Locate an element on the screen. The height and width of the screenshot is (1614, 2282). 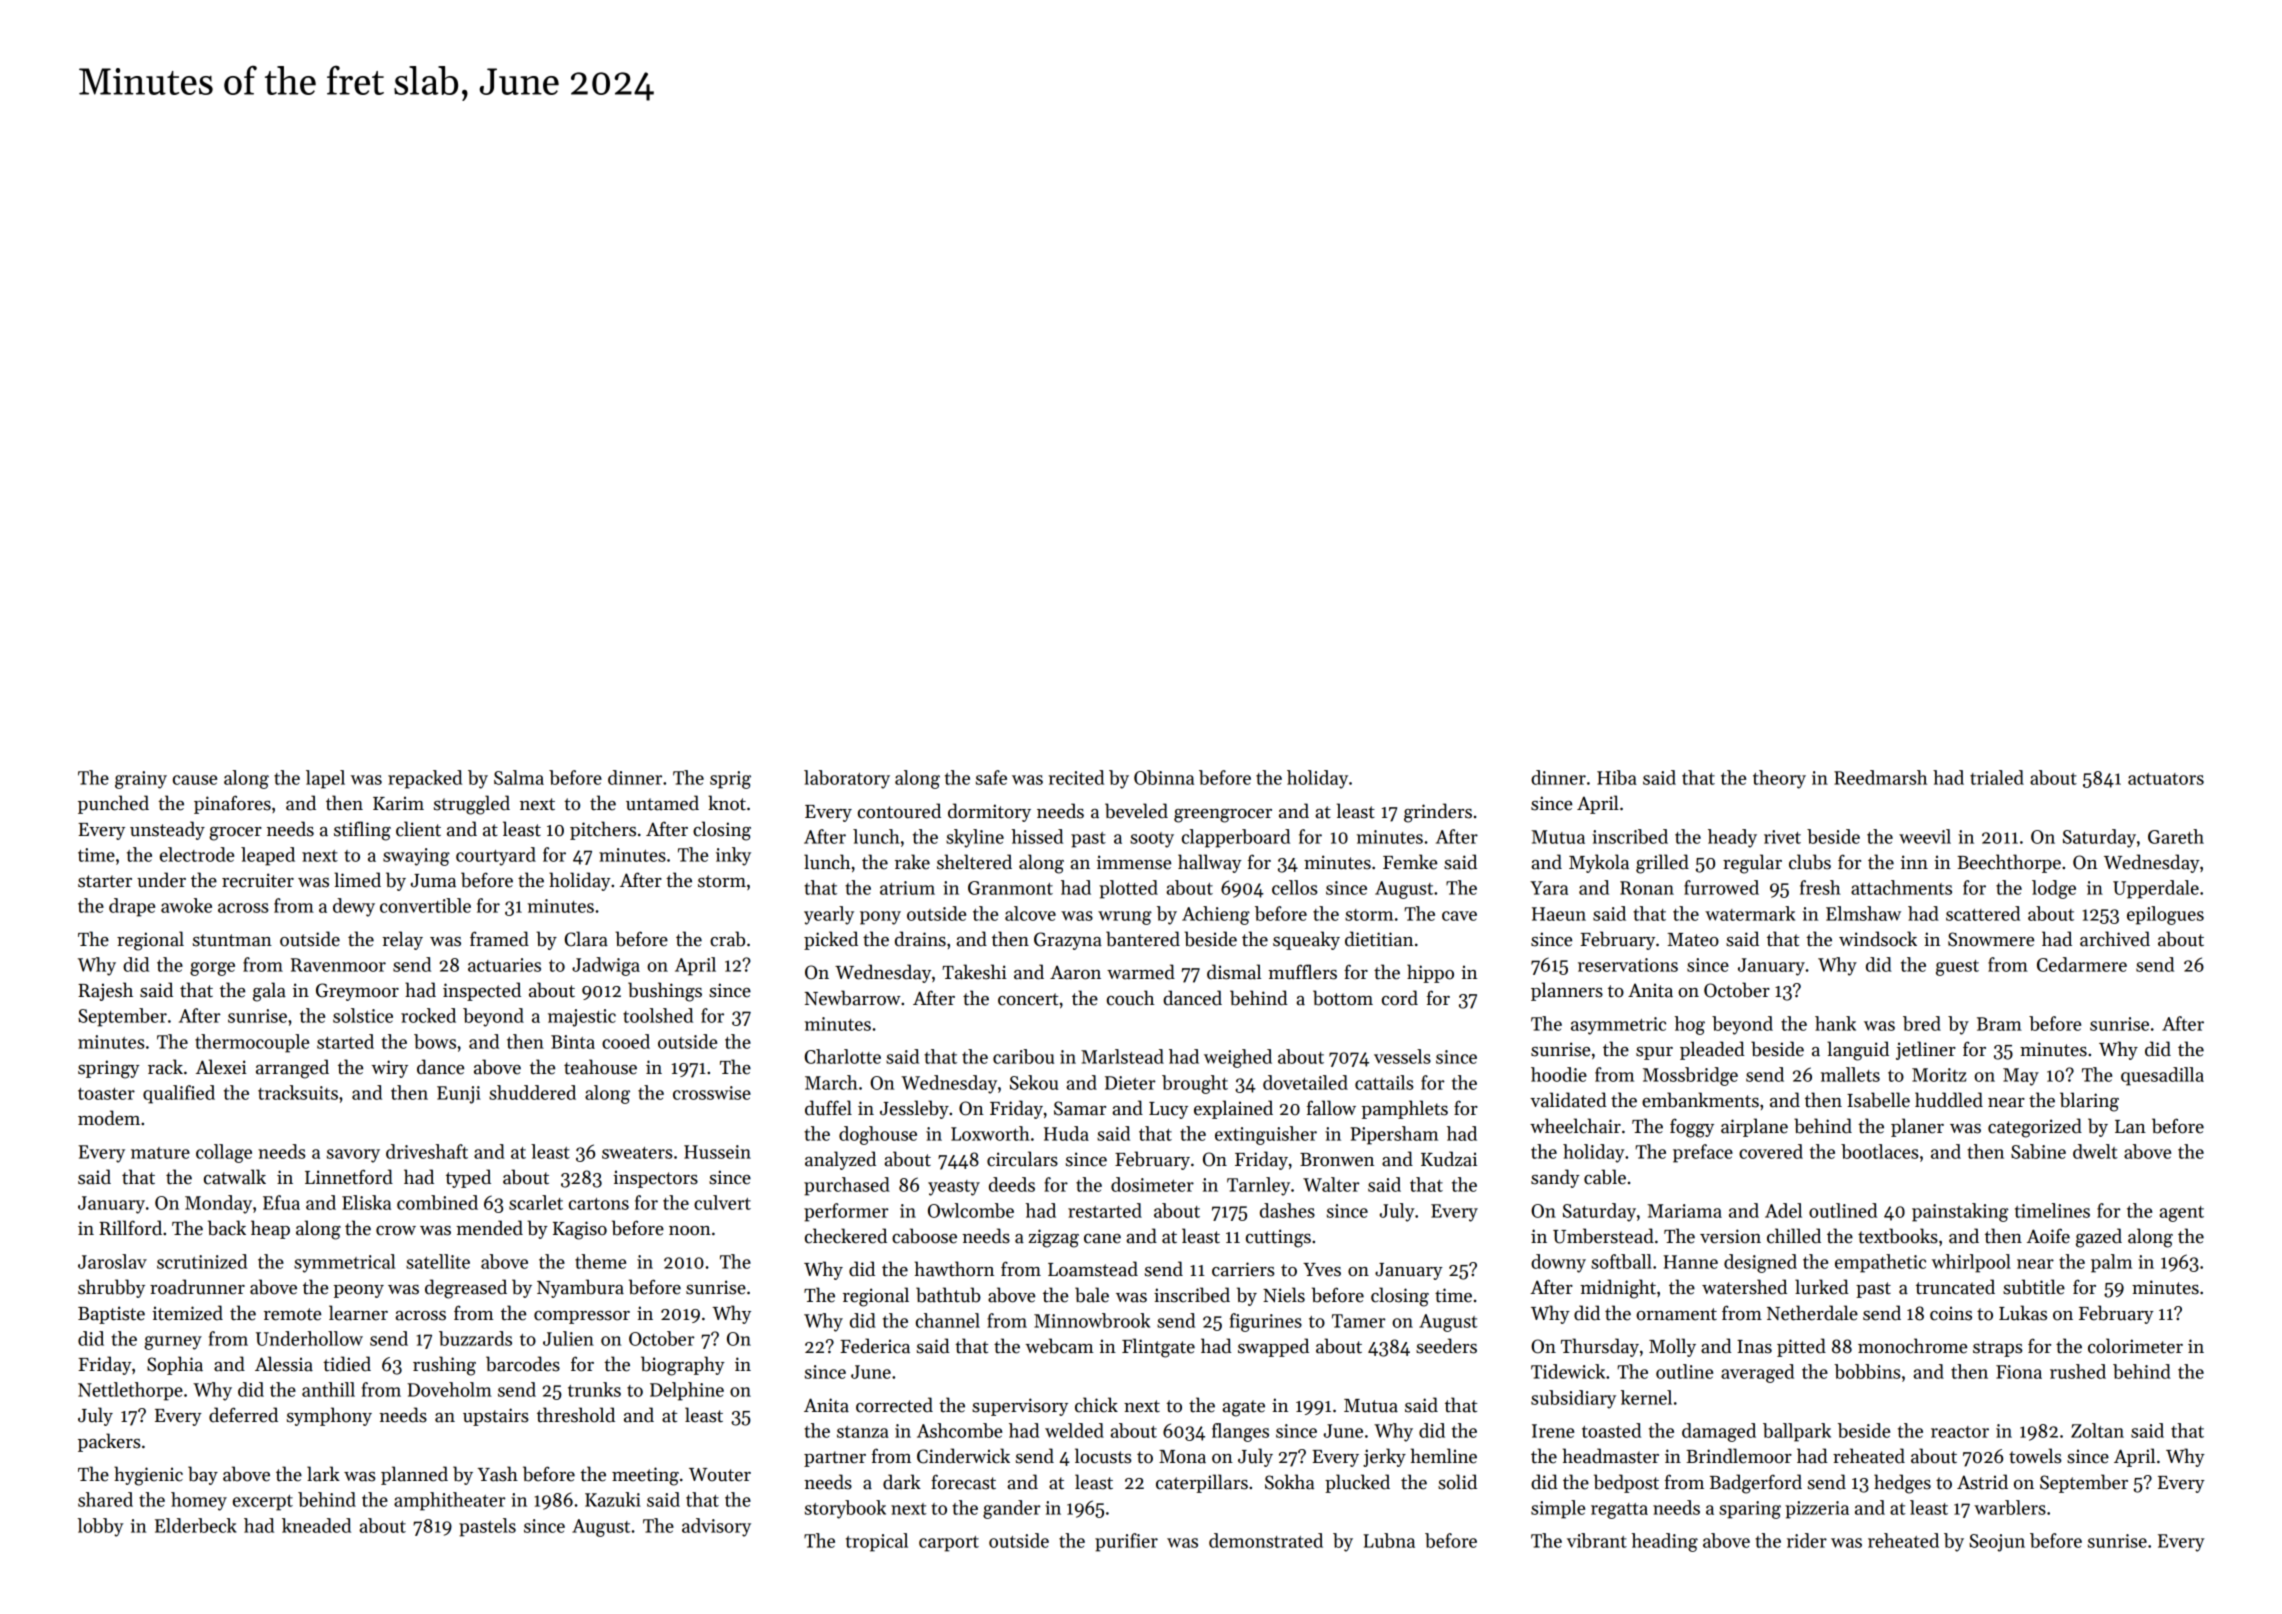
catwalk is located at coordinates (235, 1177).
